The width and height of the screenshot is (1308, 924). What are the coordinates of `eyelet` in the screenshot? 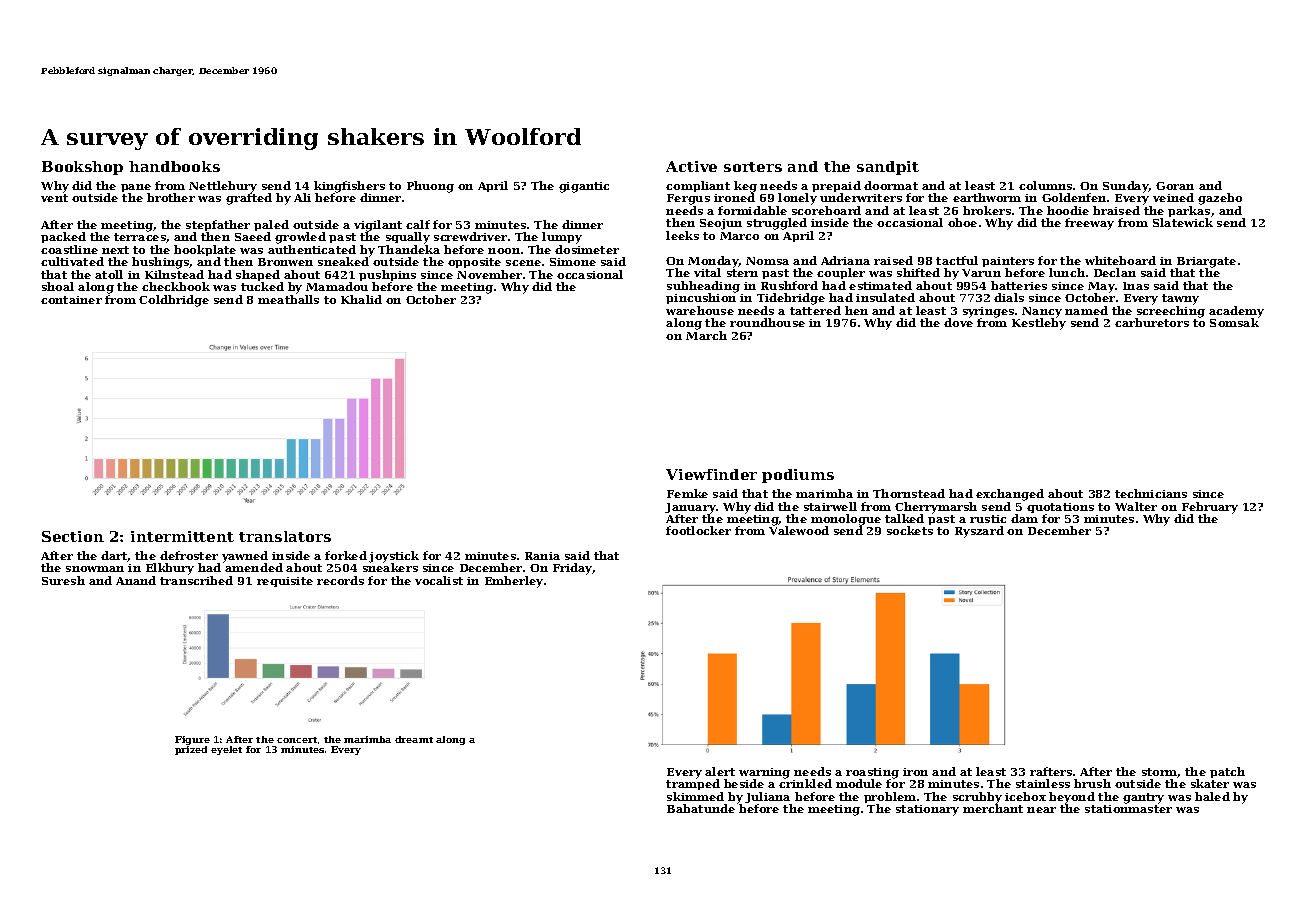 It's located at (226, 750).
